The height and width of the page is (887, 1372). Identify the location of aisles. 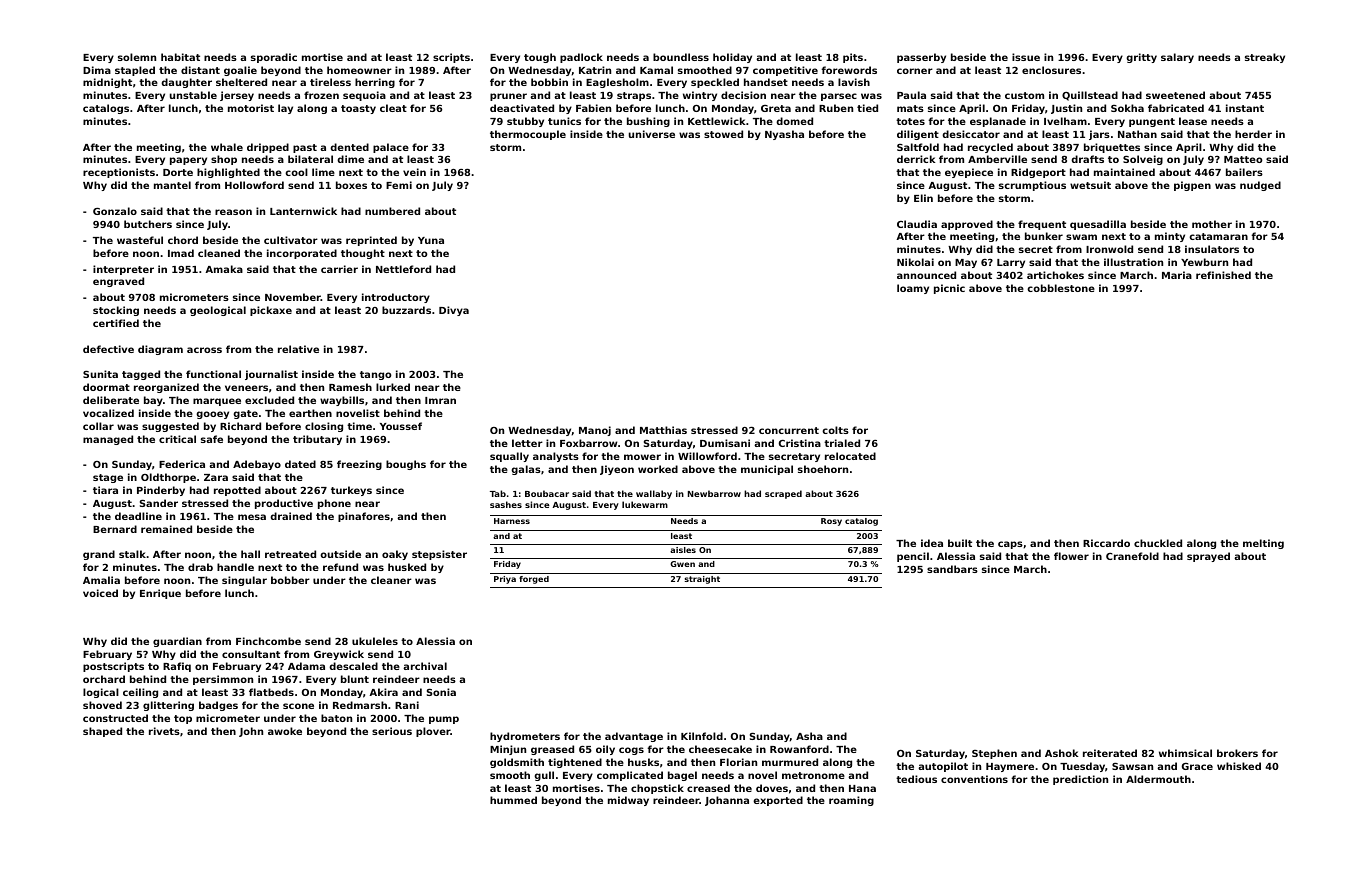
(683, 550).
